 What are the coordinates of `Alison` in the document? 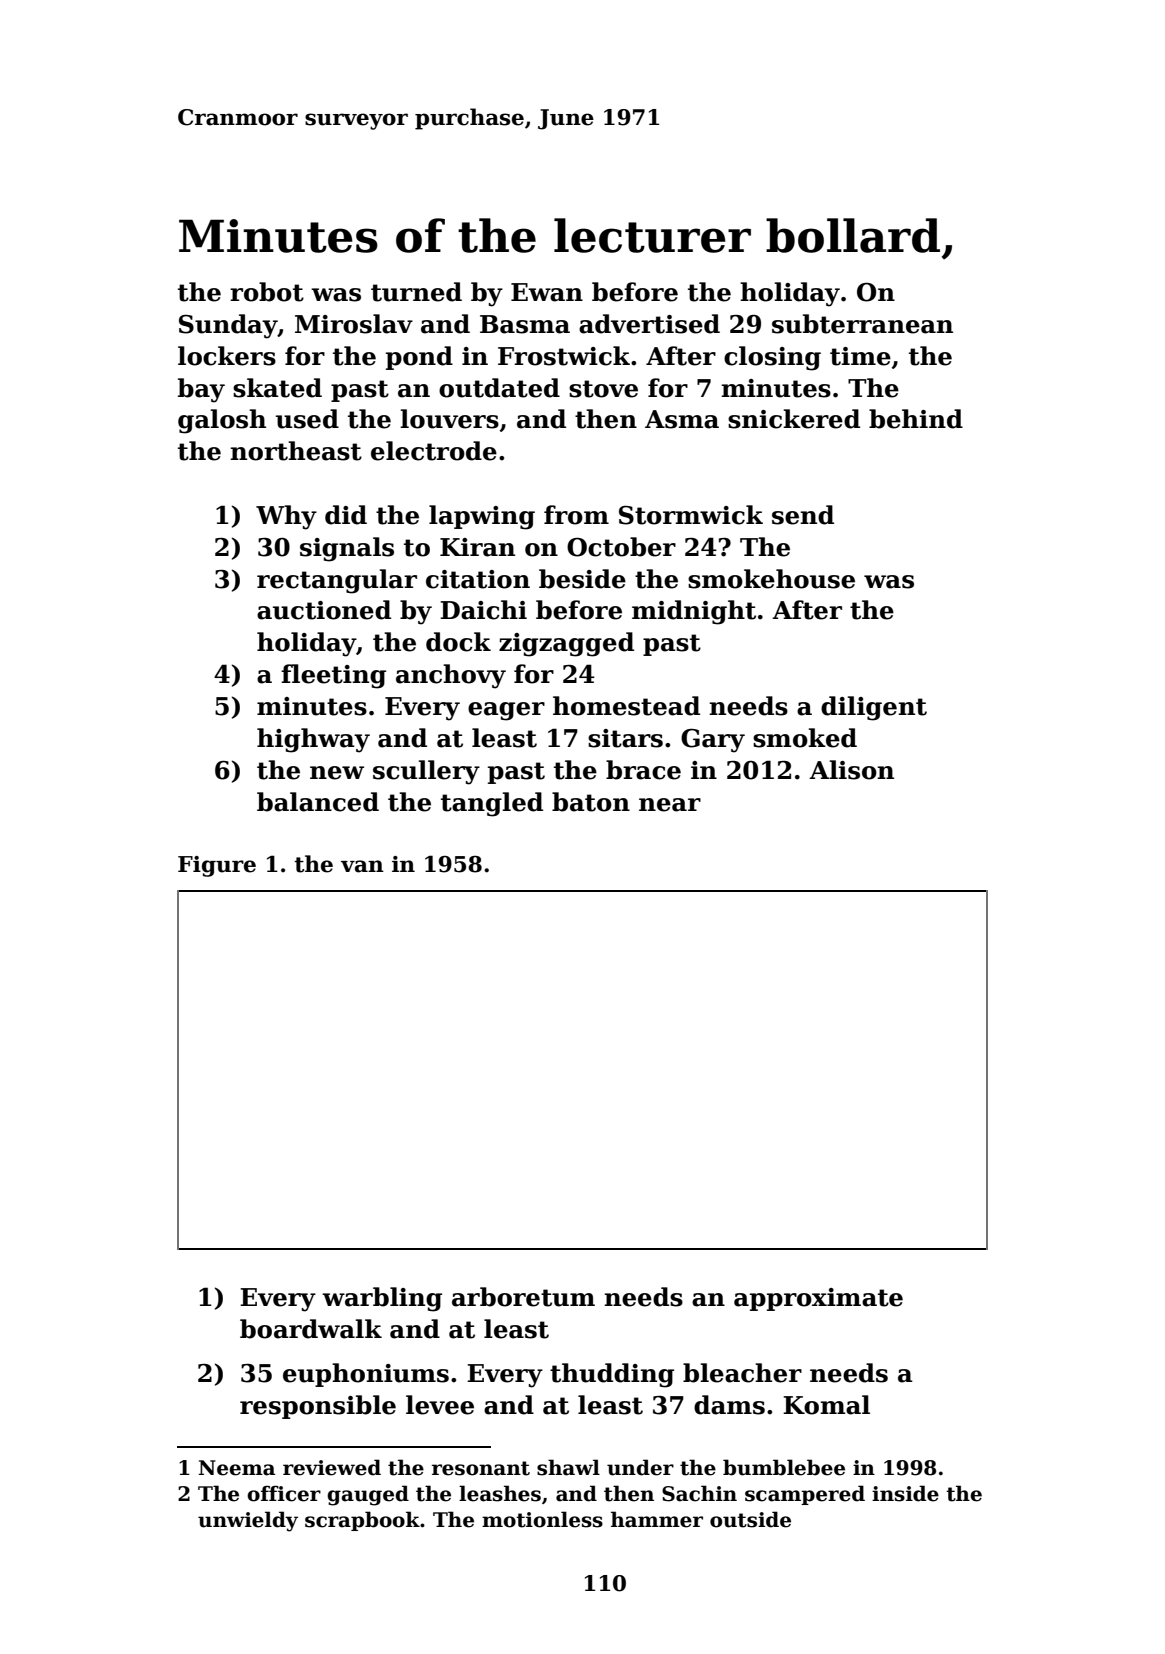 It's located at (851, 770).
